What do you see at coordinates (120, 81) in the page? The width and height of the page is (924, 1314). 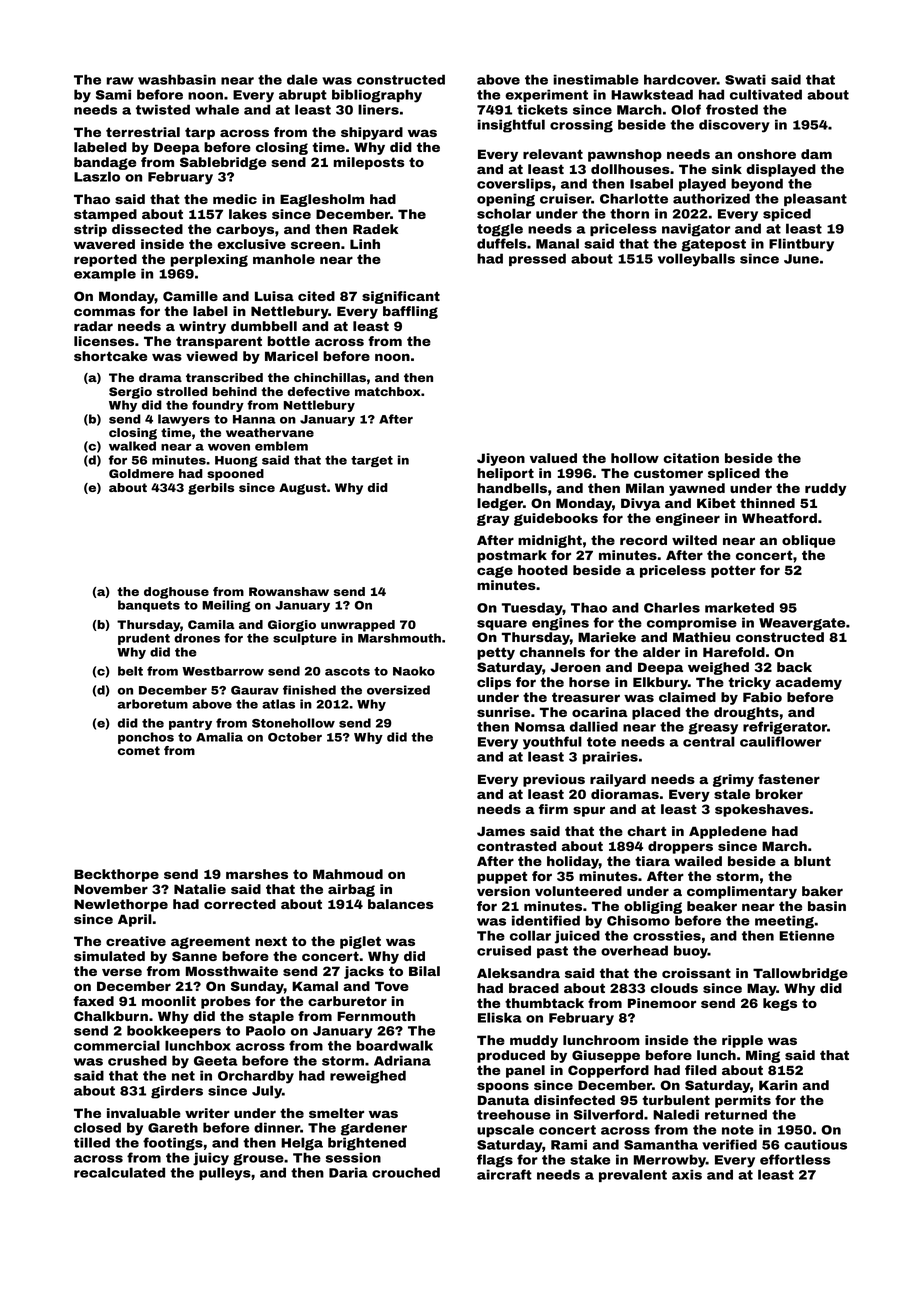 I see `raw` at bounding box center [120, 81].
